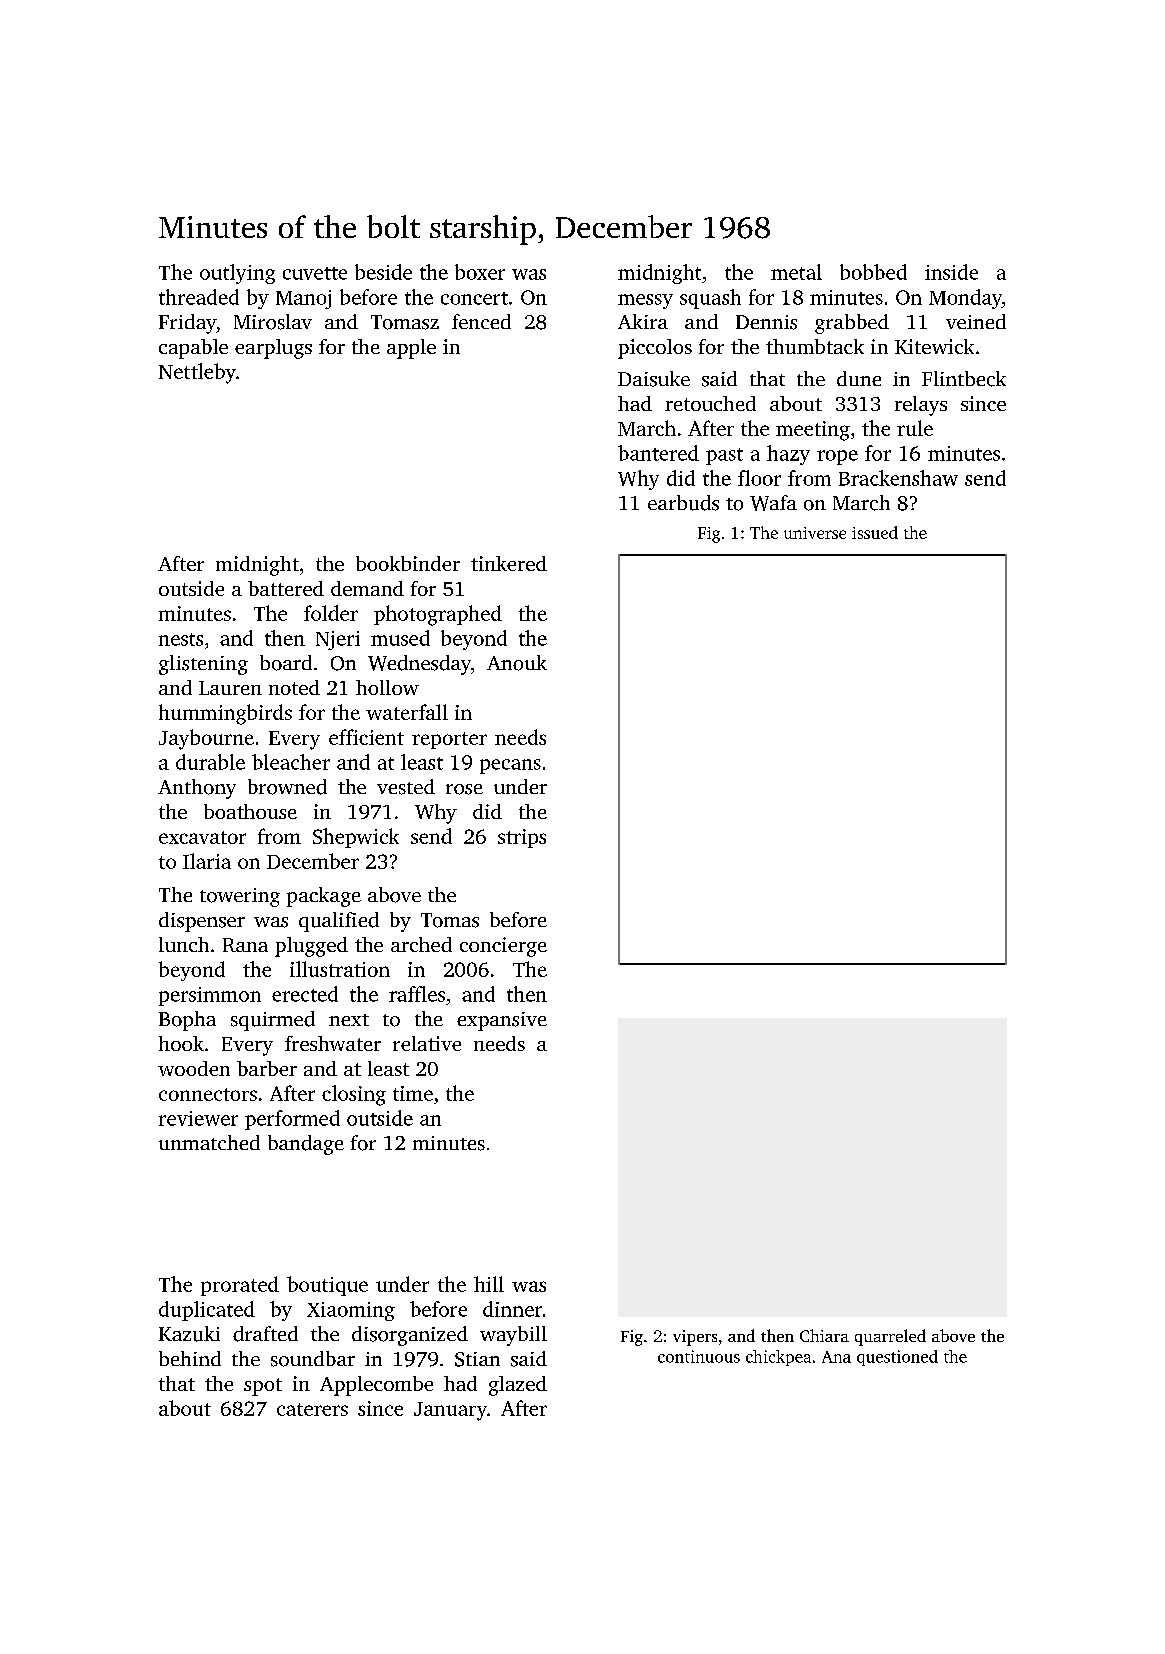 Image resolution: width=1165 pixels, height=1654 pixels. What do you see at coordinates (327, 1286) in the page?
I see `boutique` at bounding box center [327, 1286].
